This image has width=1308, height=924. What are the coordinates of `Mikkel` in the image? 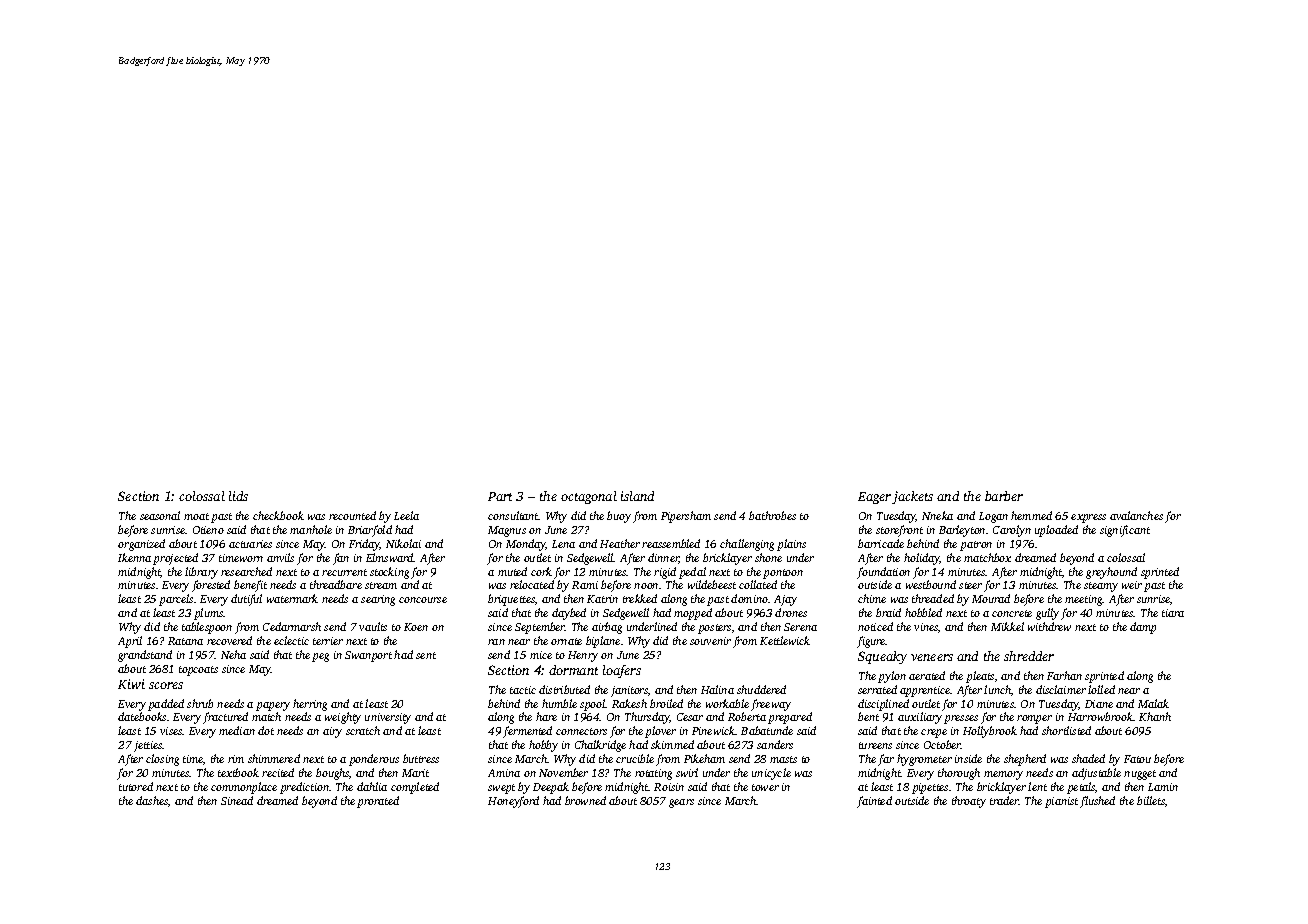 It's located at (1007, 626).
